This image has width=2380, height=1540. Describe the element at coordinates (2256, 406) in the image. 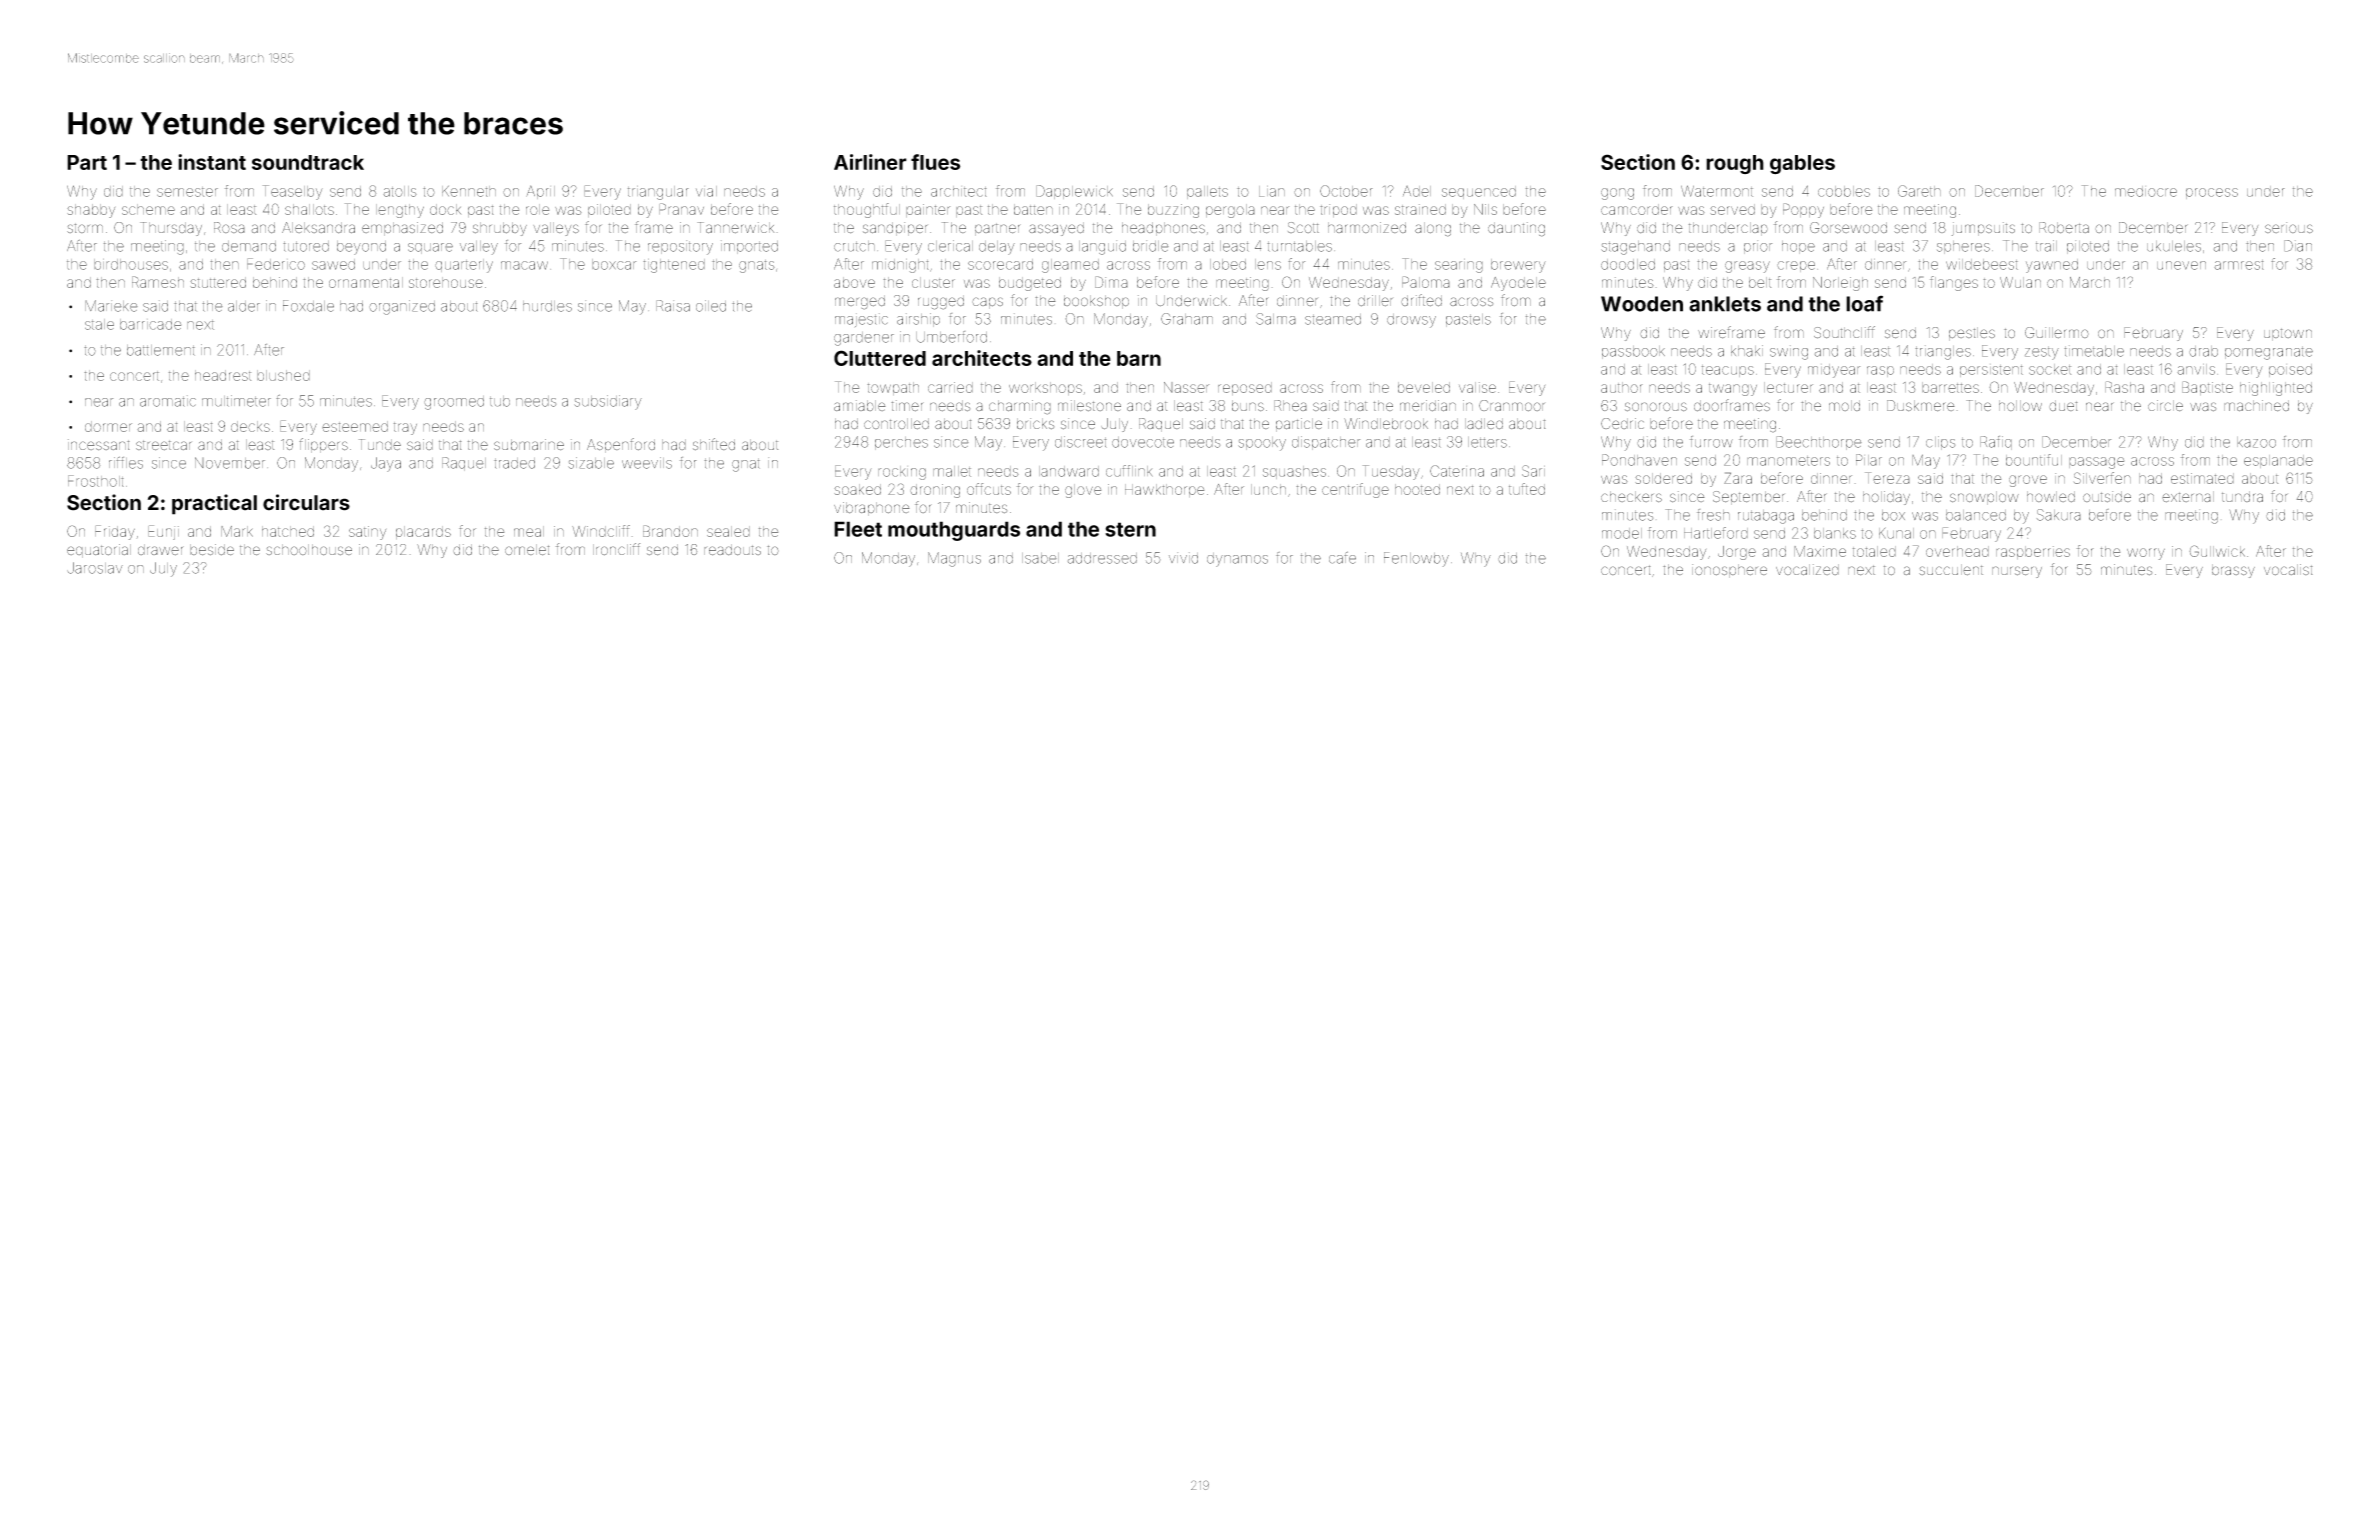

I see `machined` at that location.
